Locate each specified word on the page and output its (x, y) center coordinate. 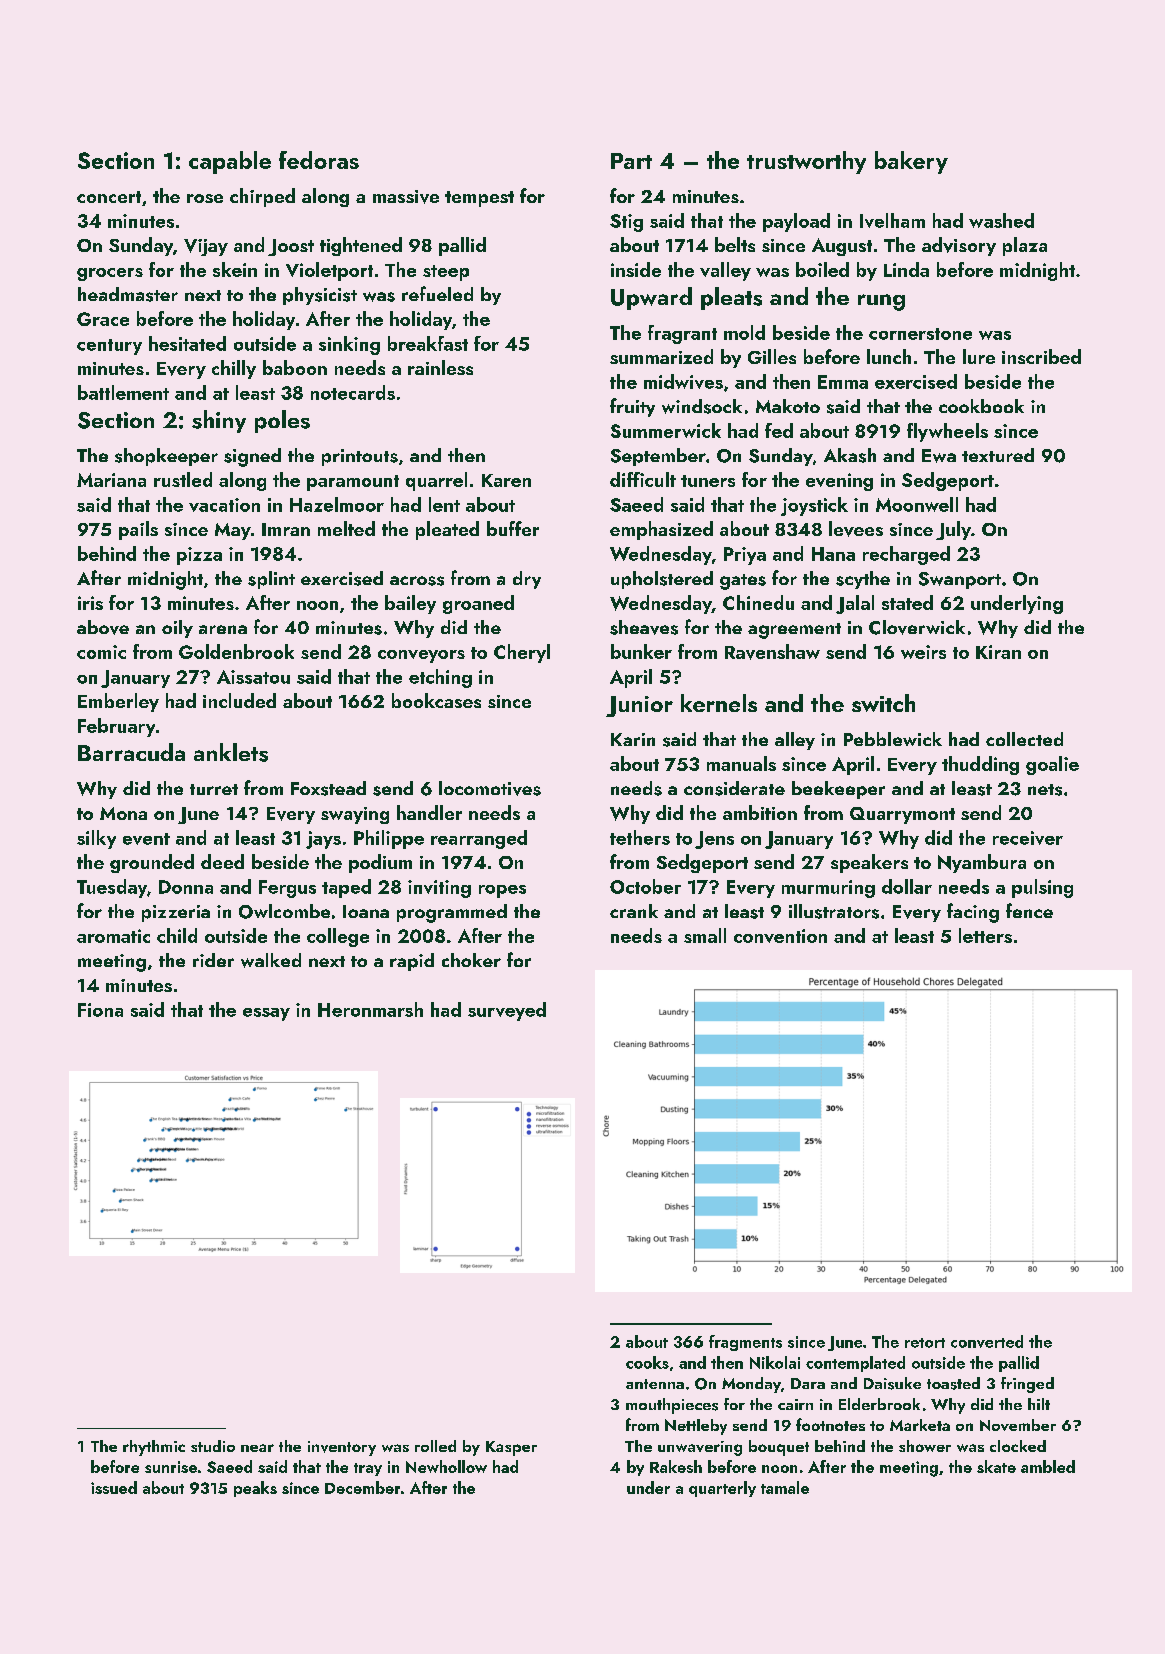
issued (114, 1487)
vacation (224, 505)
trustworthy (806, 162)
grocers (110, 274)
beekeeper (838, 790)
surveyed (507, 1011)
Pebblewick (893, 739)
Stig (626, 223)
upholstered (662, 580)
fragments (745, 1343)
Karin (633, 739)
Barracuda (131, 752)
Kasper (511, 1448)
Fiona (100, 1010)
